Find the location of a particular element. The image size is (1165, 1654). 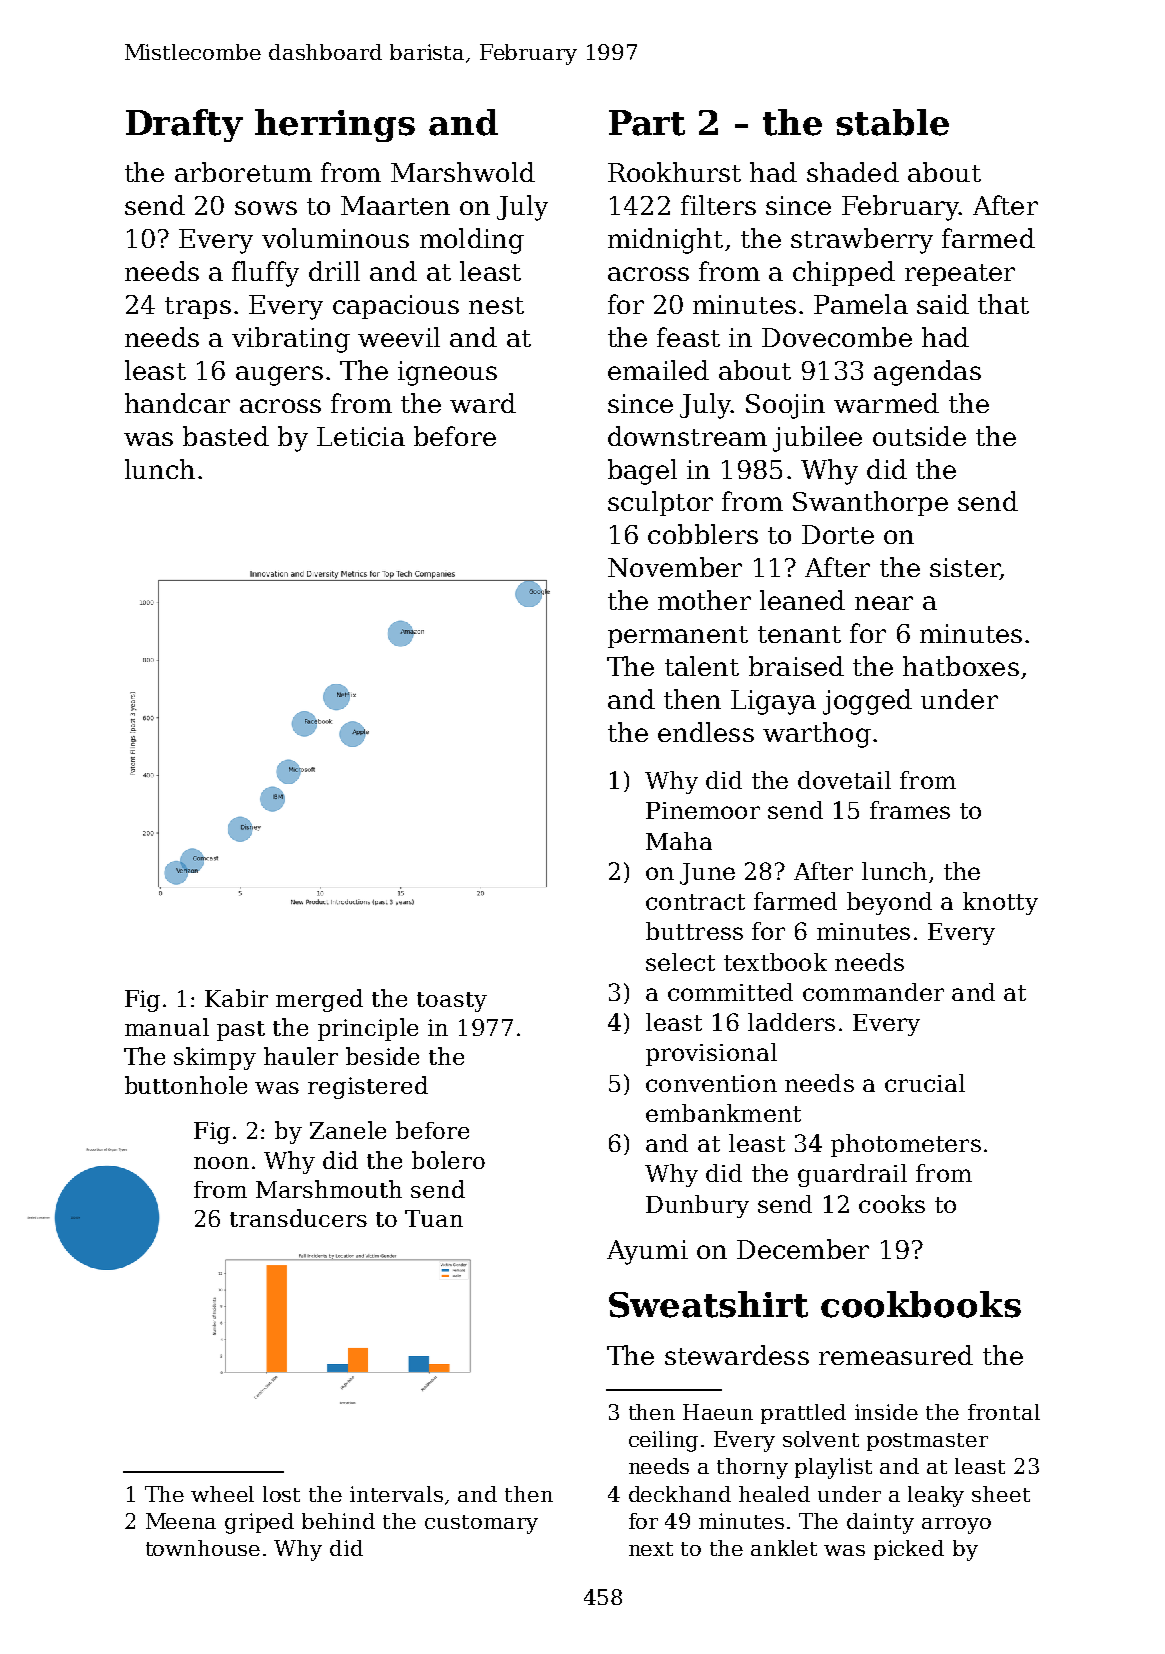

Leticia is located at coordinates (361, 436).
